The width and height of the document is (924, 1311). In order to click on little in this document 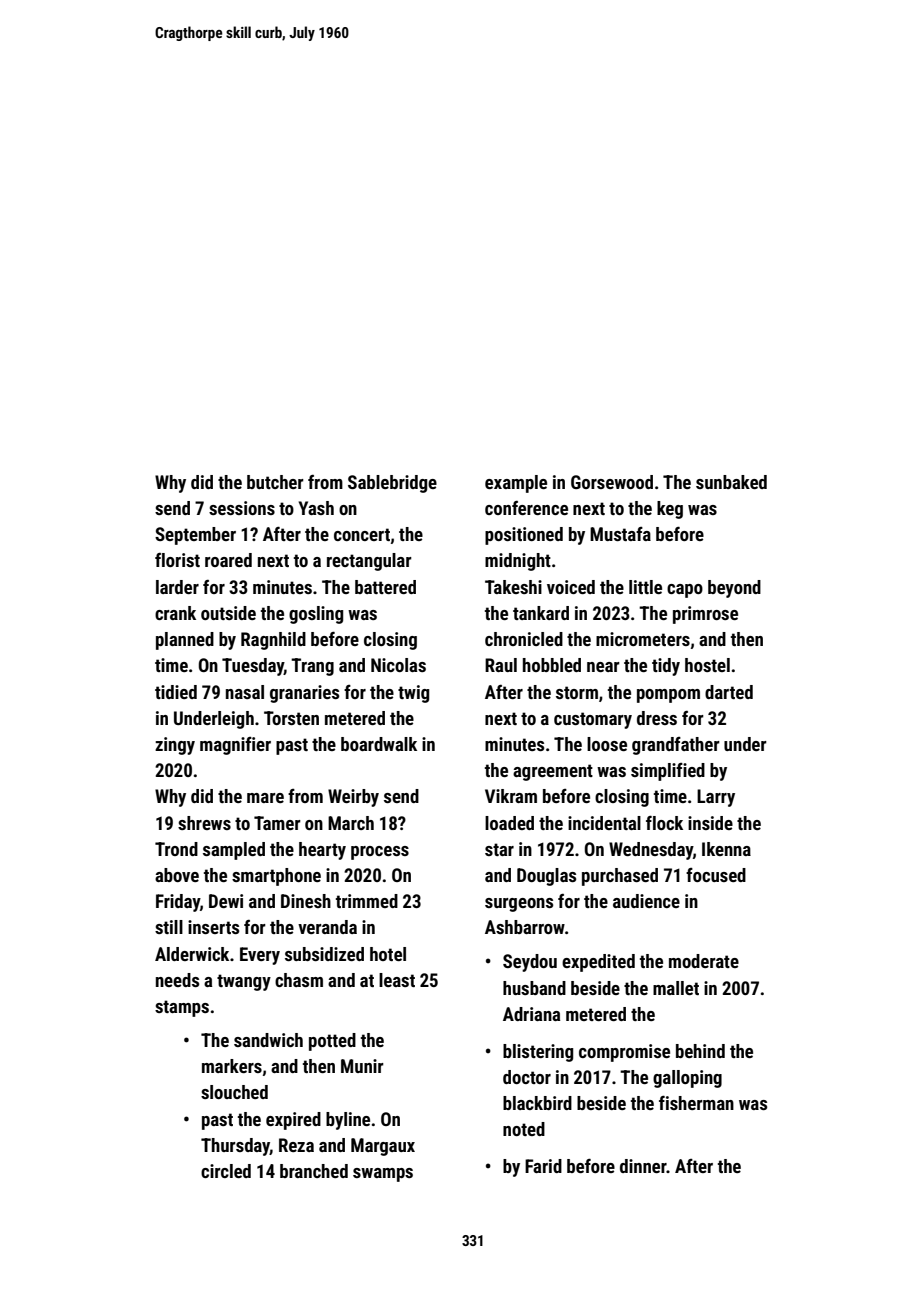, I will do `click(645, 587)`.
